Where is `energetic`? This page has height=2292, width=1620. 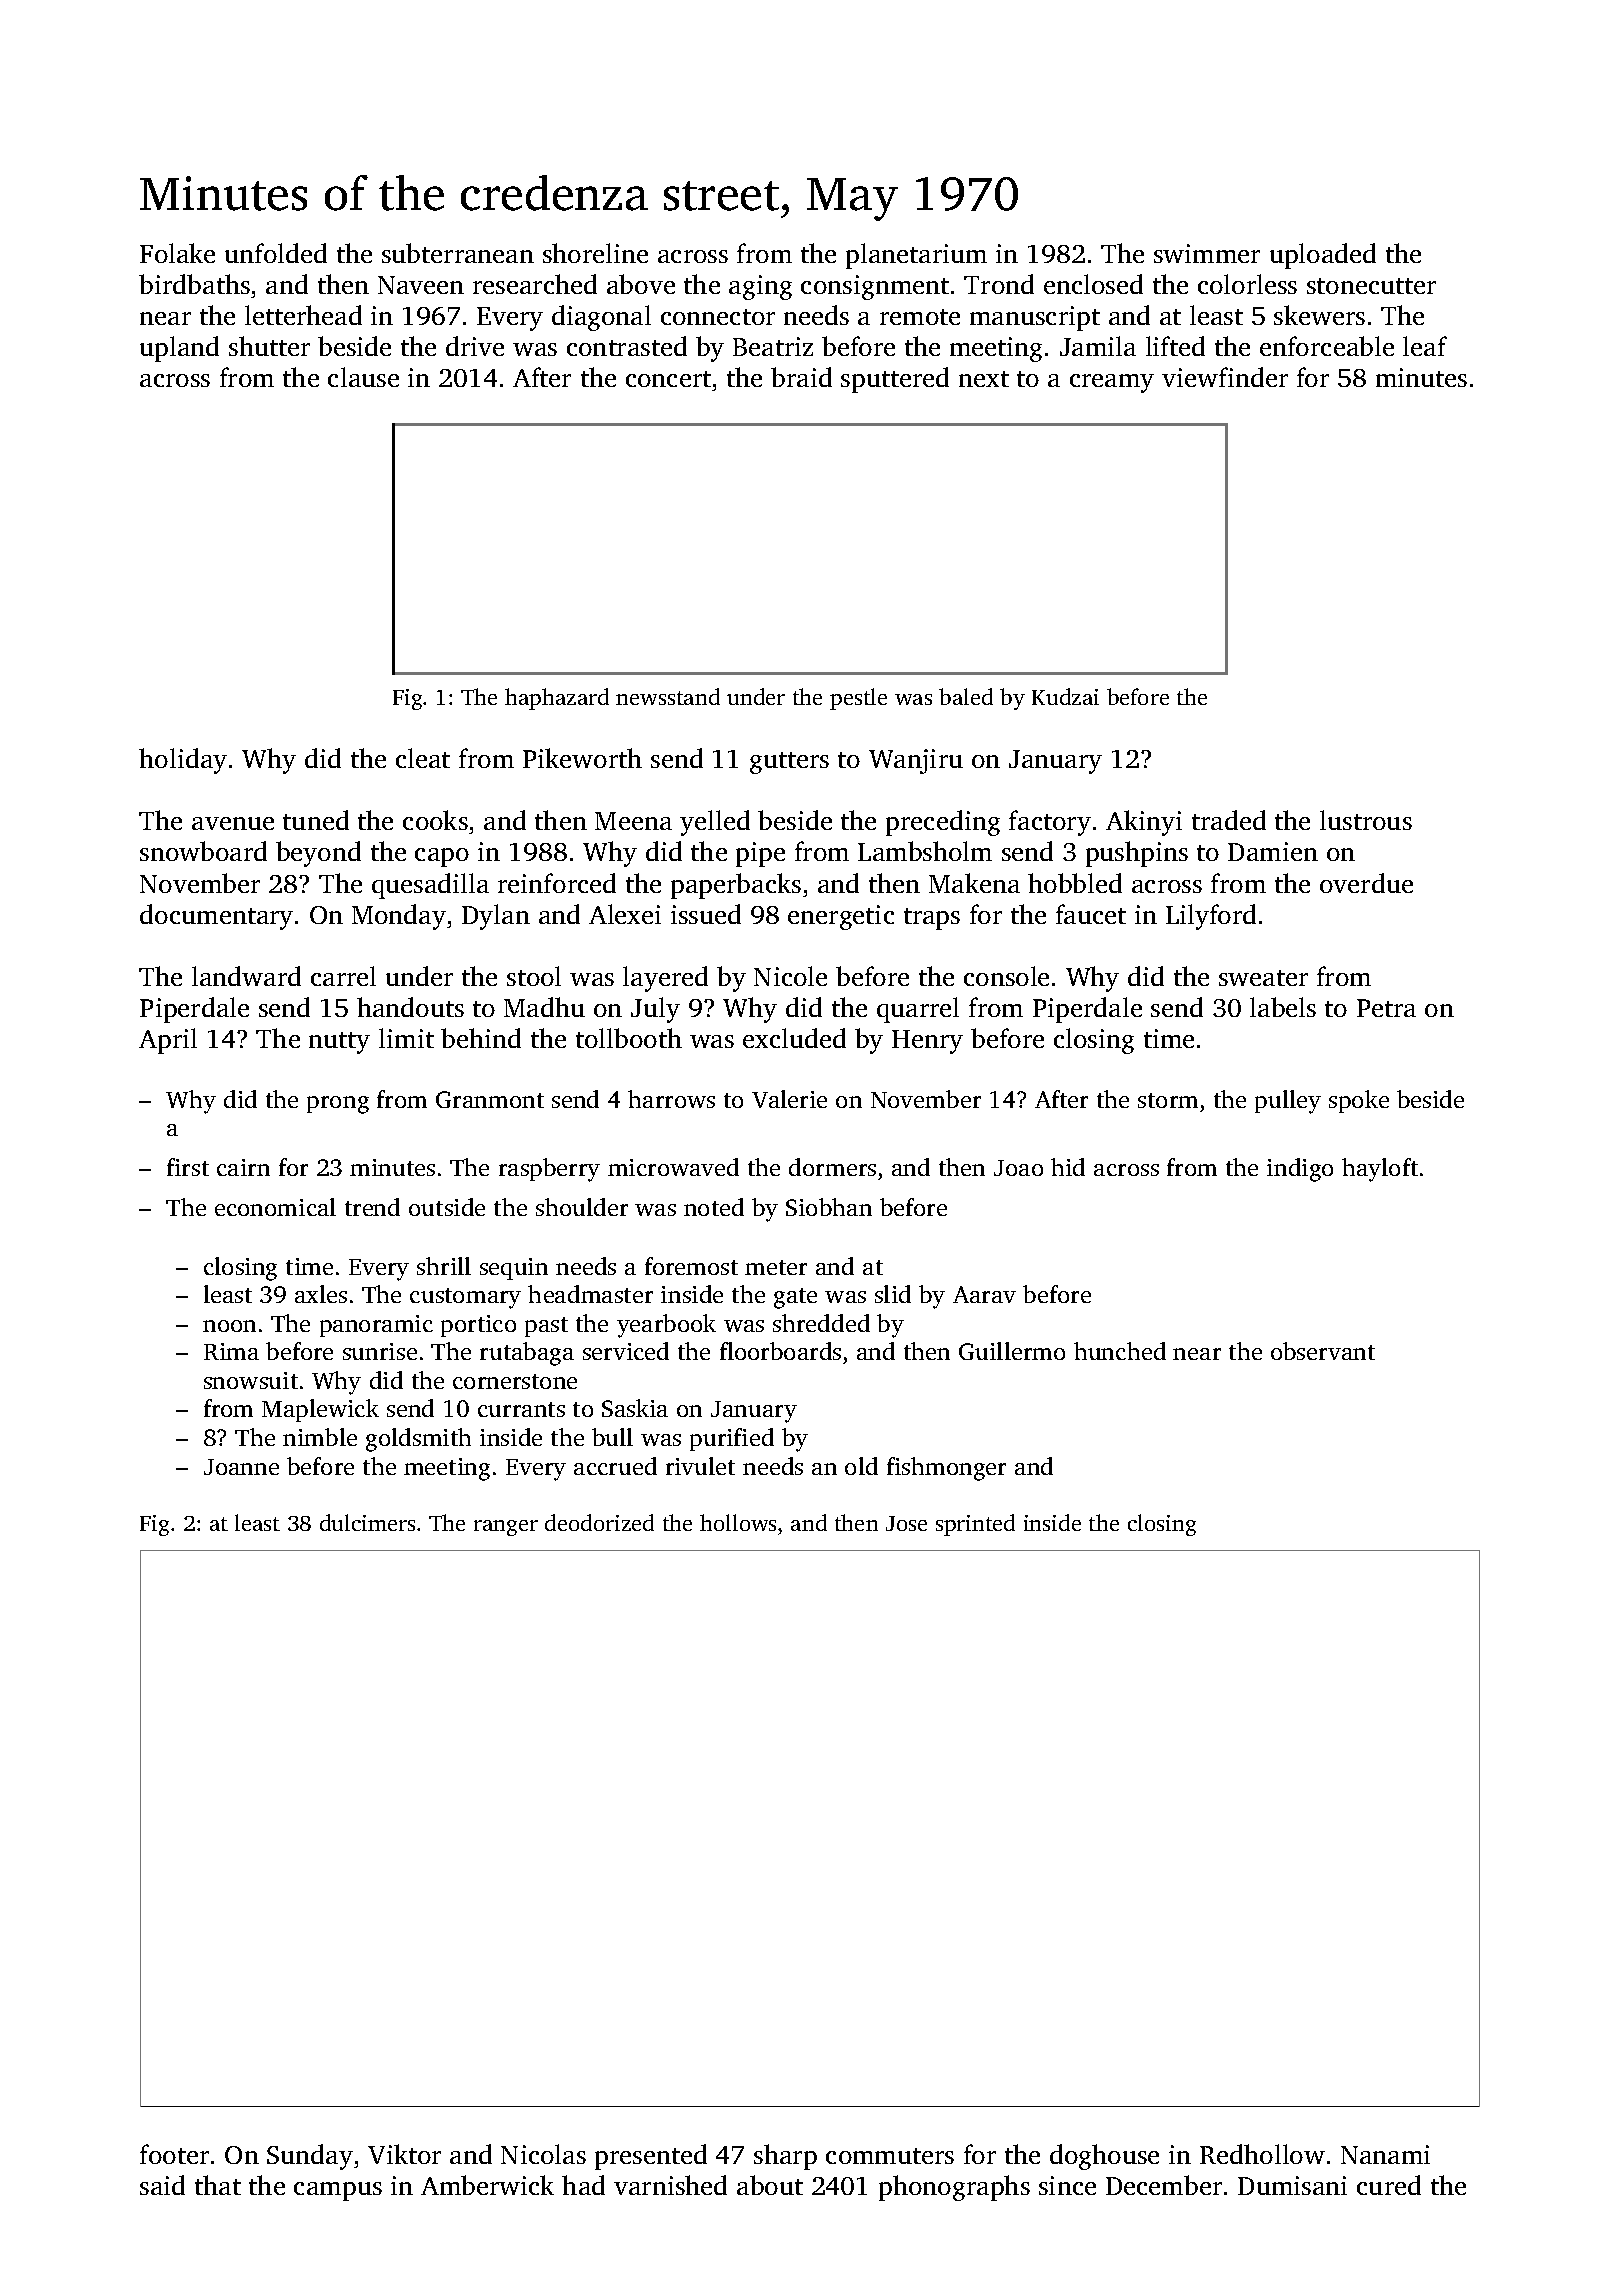 energetic is located at coordinates (841, 917).
